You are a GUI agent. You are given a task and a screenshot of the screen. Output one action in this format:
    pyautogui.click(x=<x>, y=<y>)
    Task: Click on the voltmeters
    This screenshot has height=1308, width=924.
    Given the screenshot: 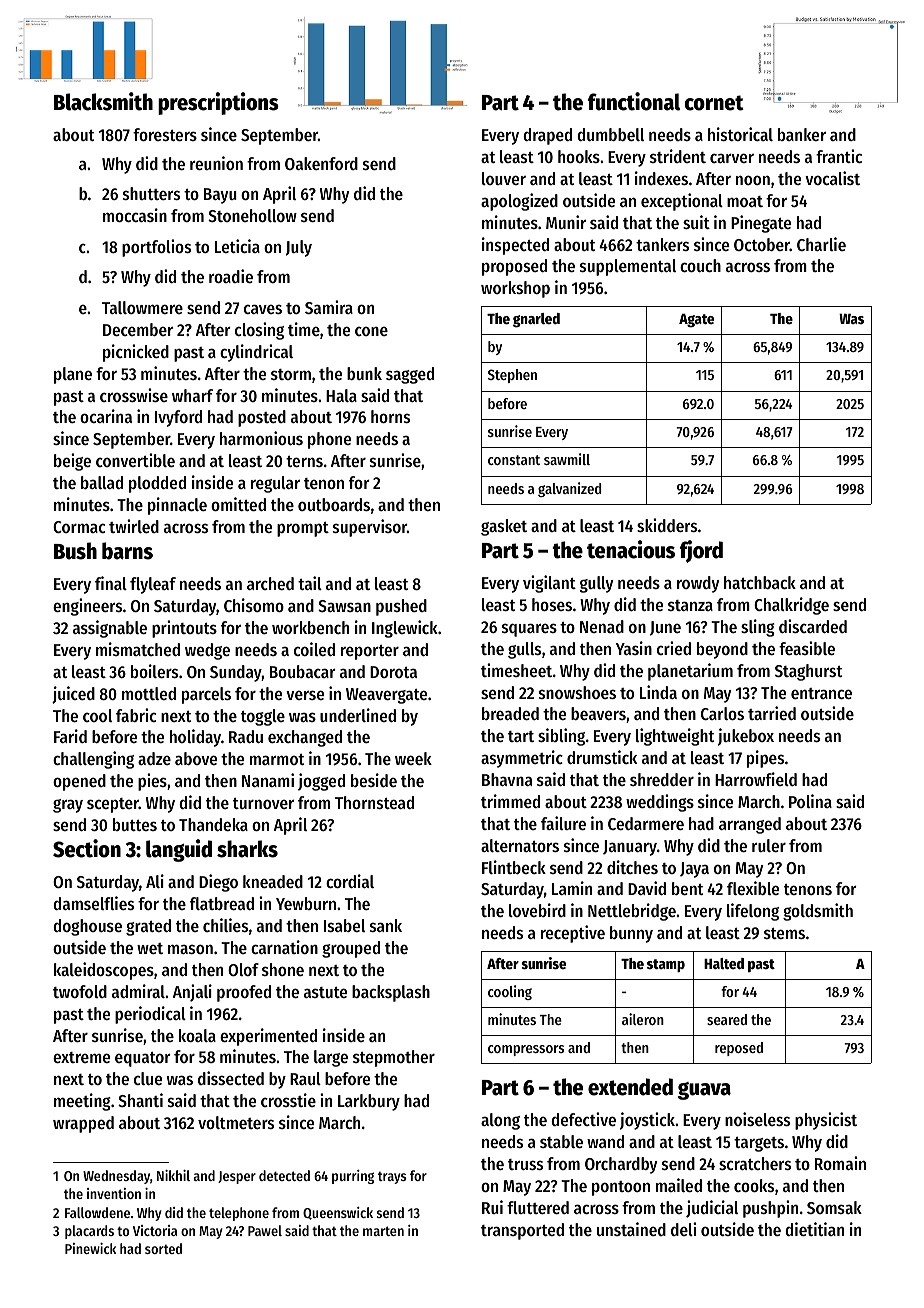 What is the action you would take?
    pyautogui.click(x=236, y=1122)
